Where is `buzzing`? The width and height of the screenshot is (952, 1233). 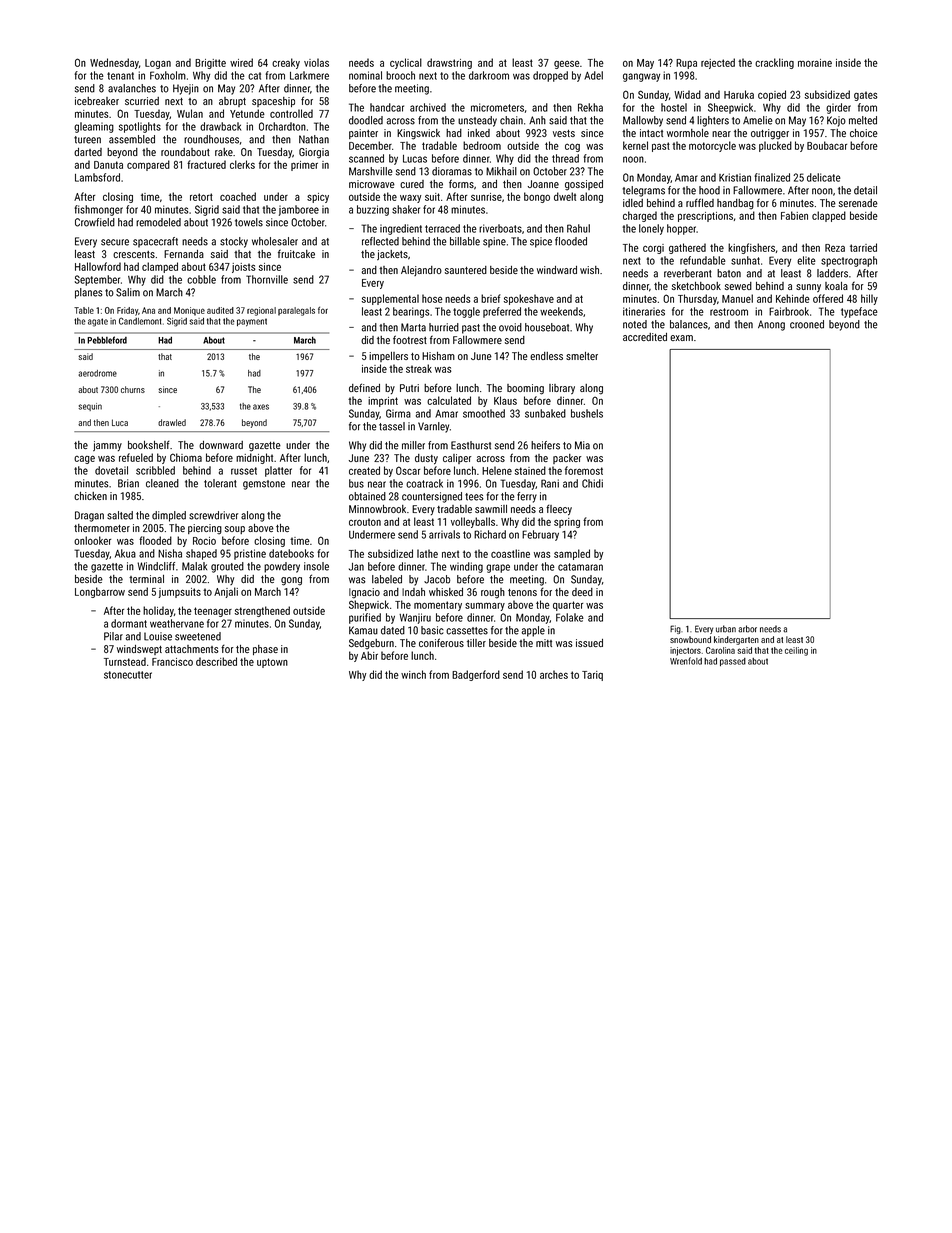
buzzing is located at coordinates (373, 210).
